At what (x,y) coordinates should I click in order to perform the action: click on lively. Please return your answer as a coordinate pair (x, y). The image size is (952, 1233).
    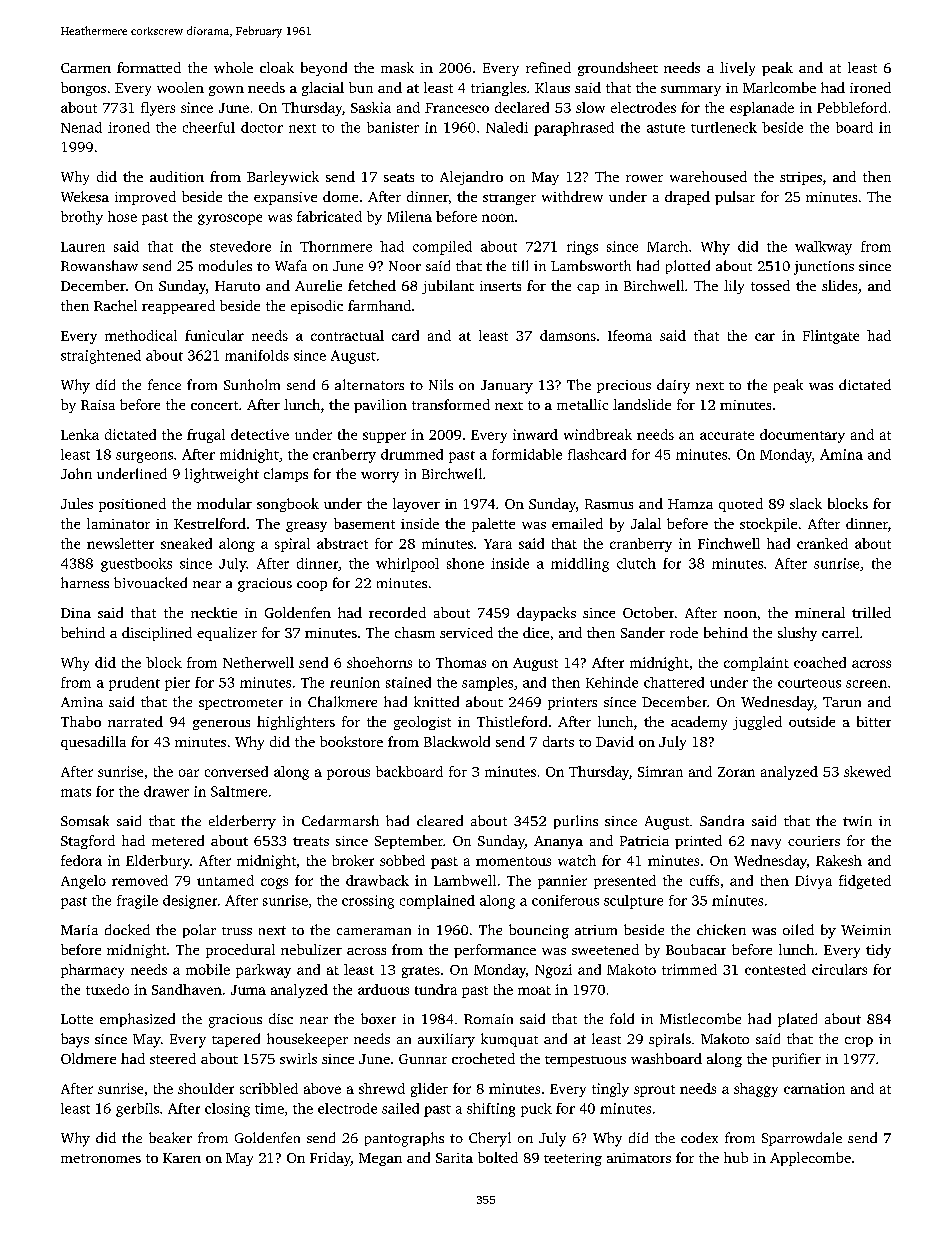
    Looking at the image, I should click on (737, 69).
